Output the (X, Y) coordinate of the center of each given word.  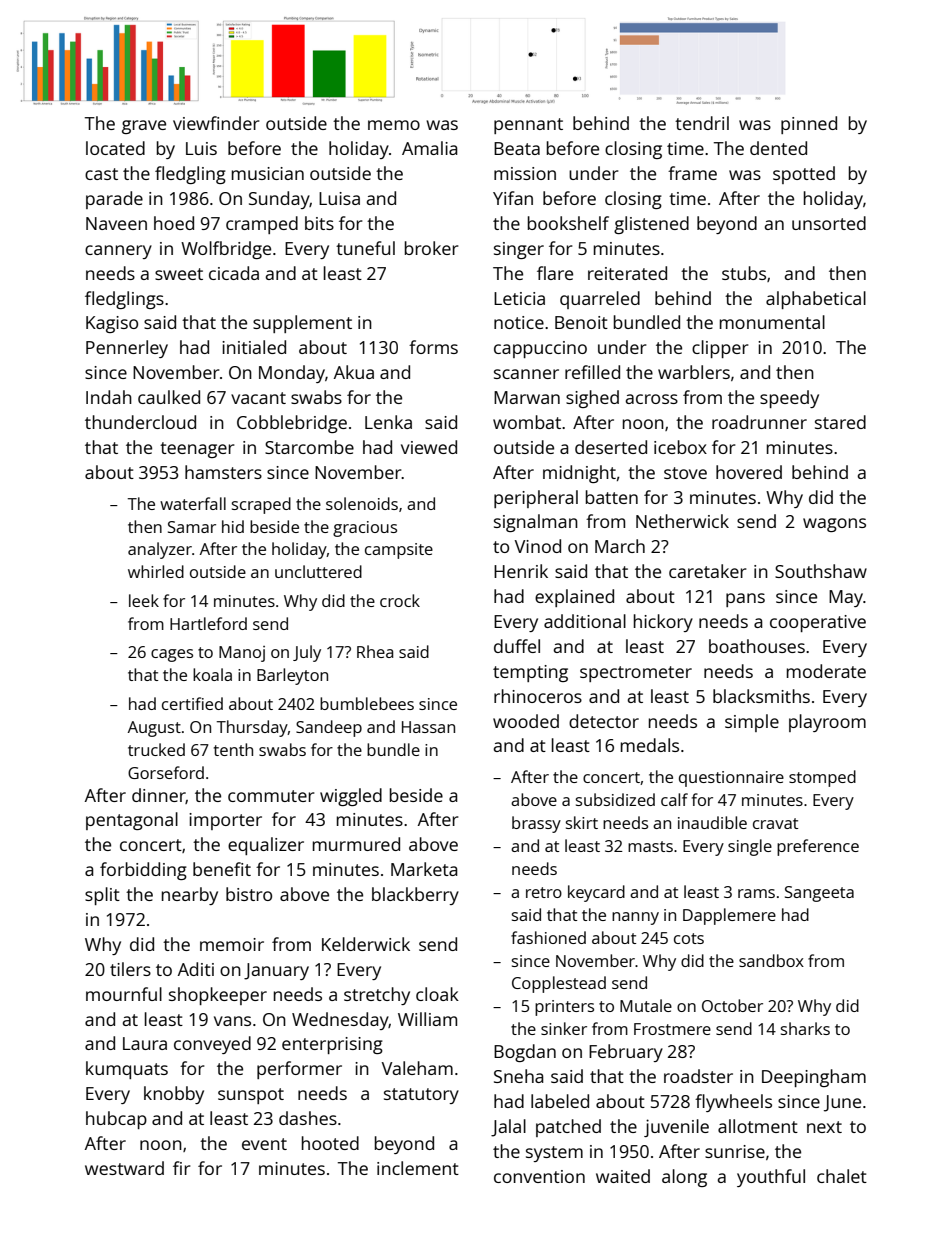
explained (574, 598)
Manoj (242, 654)
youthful (771, 1178)
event (264, 1144)
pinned (809, 125)
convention (539, 1176)
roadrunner (759, 422)
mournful (124, 994)
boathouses (757, 646)
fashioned (548, 937)
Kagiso (112, 324)
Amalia (430, 148)
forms (433, 347)
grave (144, 127)
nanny (635, 918)
